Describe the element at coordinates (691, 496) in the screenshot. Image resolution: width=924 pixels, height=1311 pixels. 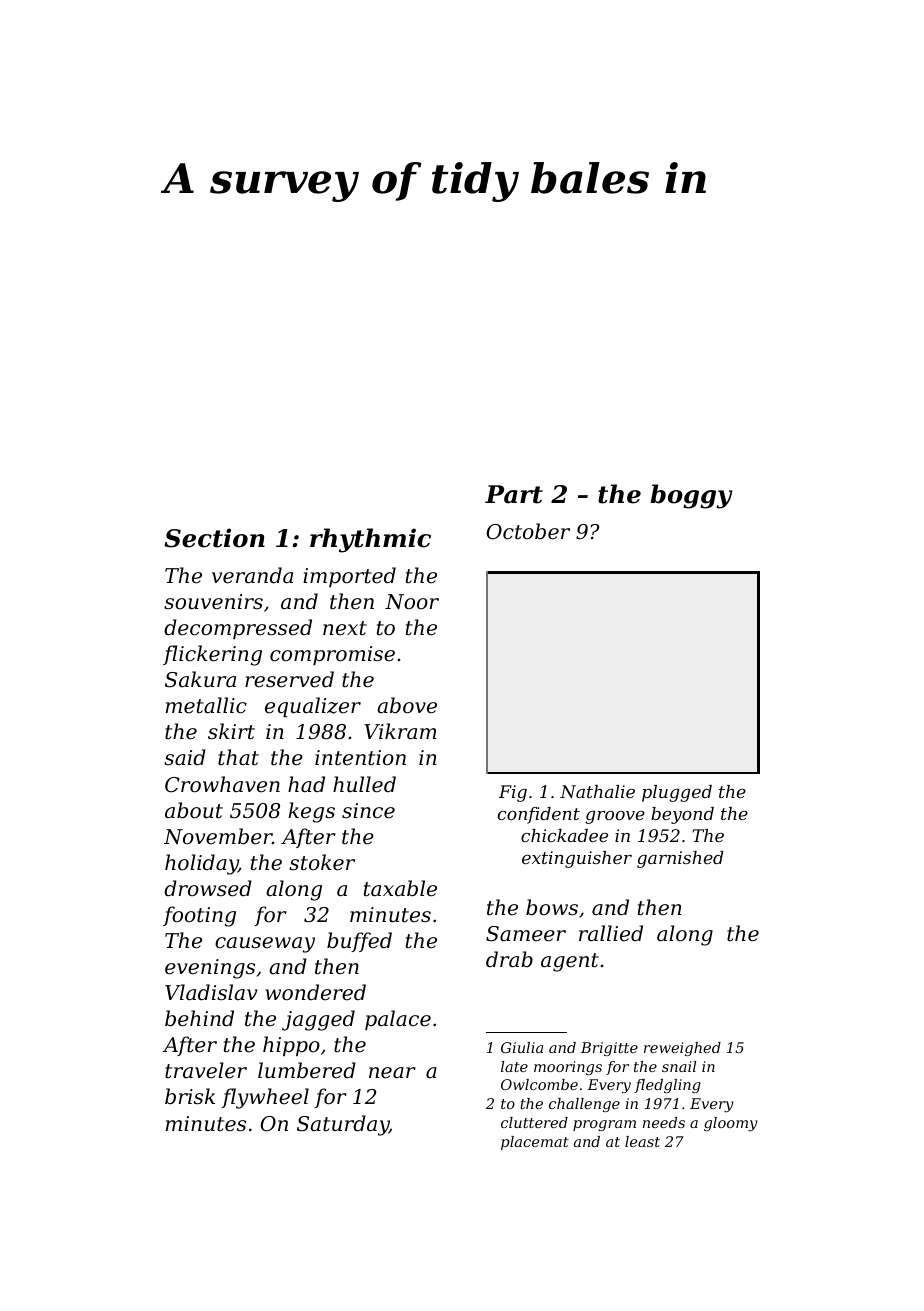
I see `boggy` at that location.
